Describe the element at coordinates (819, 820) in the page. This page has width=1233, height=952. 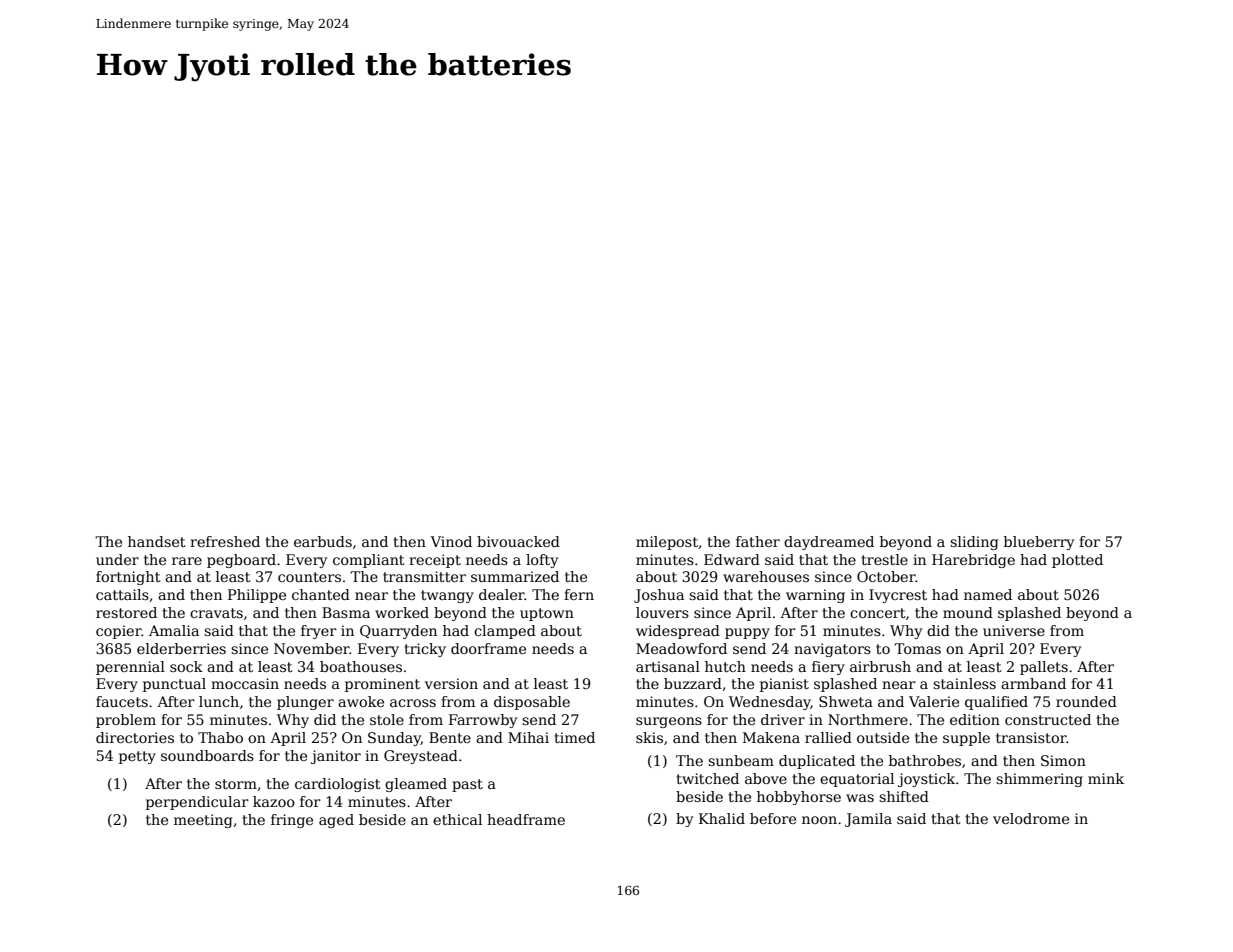
I see `noon` at that location.
